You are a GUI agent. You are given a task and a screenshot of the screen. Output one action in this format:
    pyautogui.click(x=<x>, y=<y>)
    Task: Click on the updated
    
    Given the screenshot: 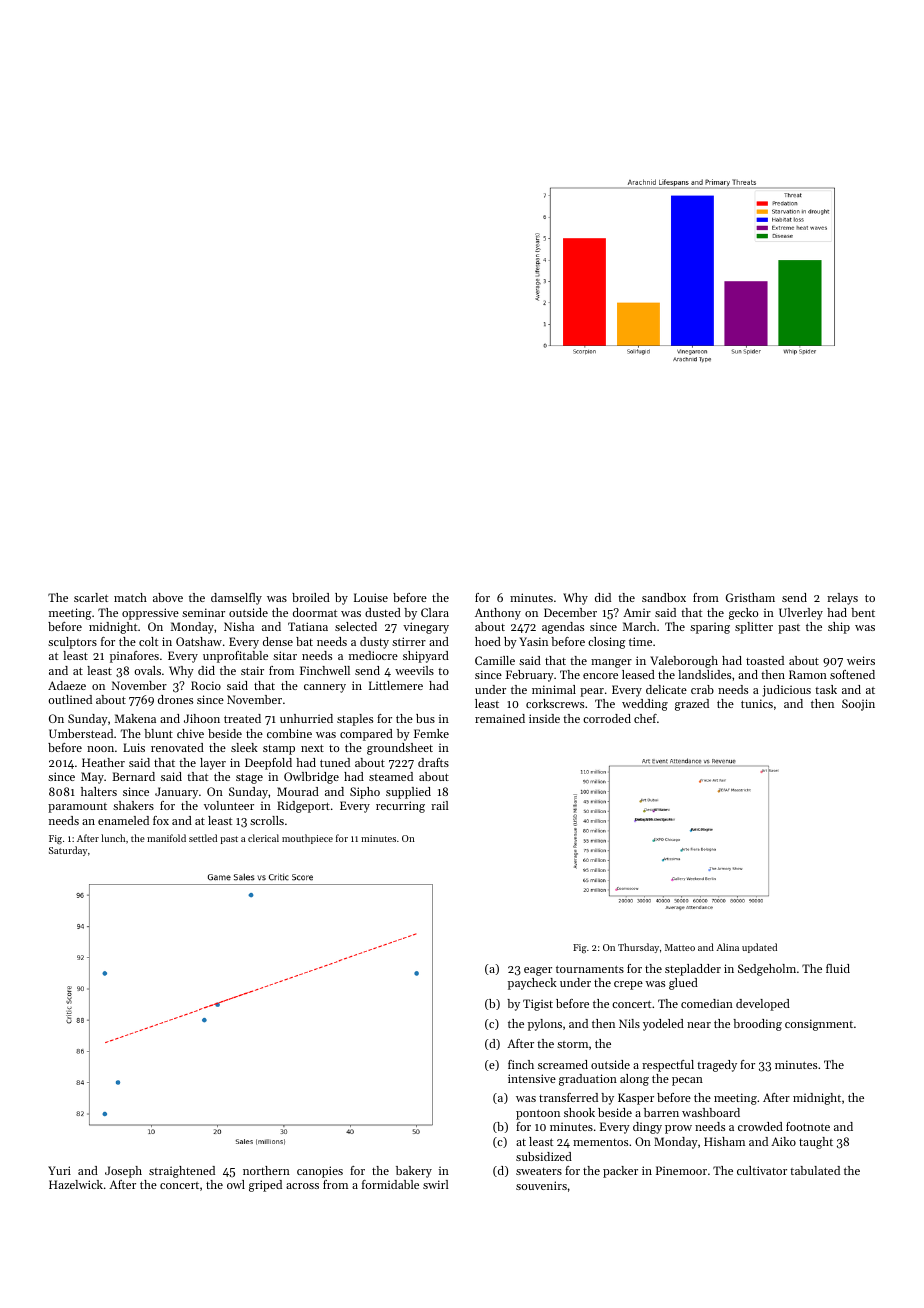 What is the action you would take?
    pyautogui.click(x=759, y=948)
